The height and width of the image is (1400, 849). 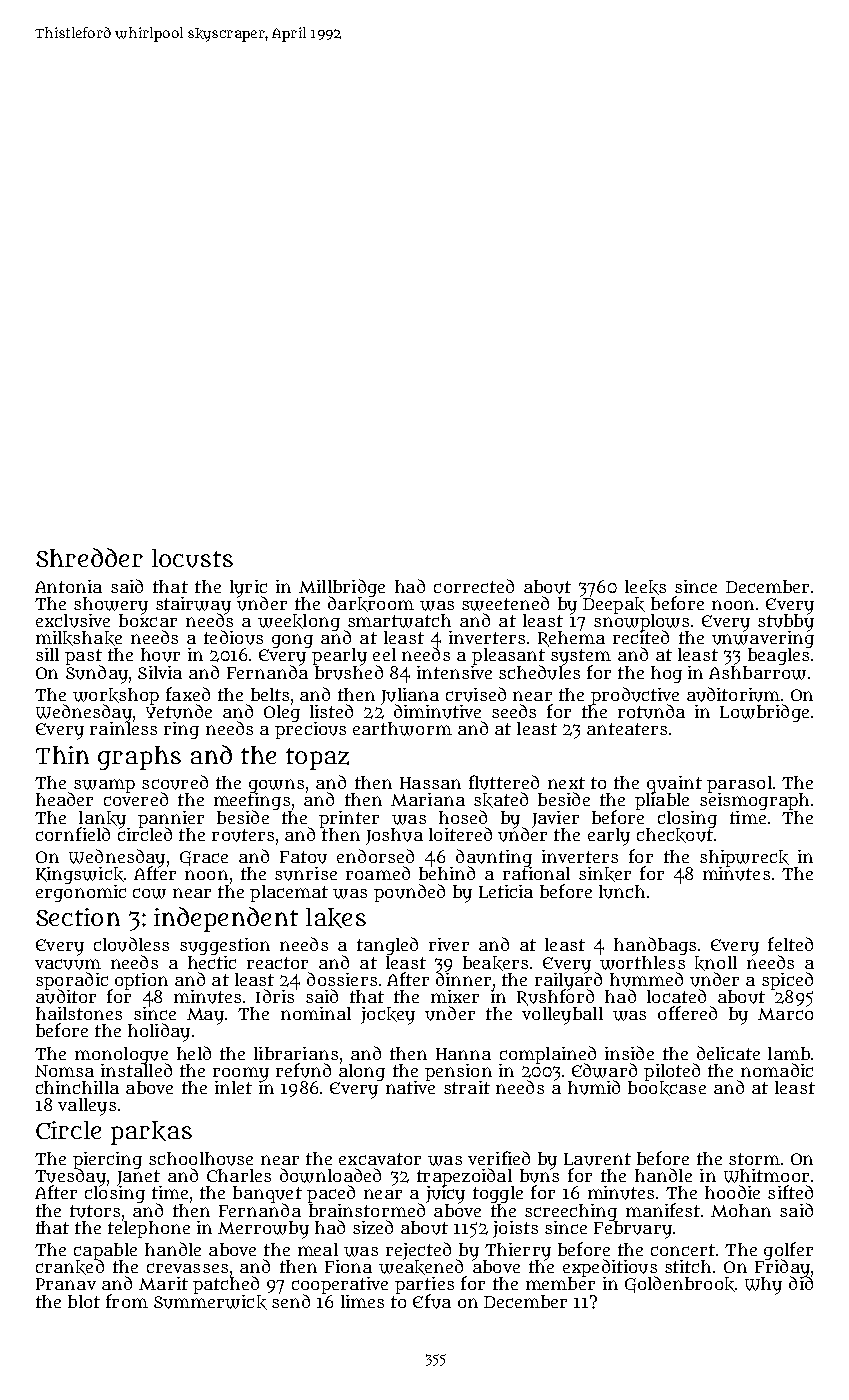 What do you see at coordinates (205, 1016) in the image?
I see `May` at bounding box center [205, 1016].
